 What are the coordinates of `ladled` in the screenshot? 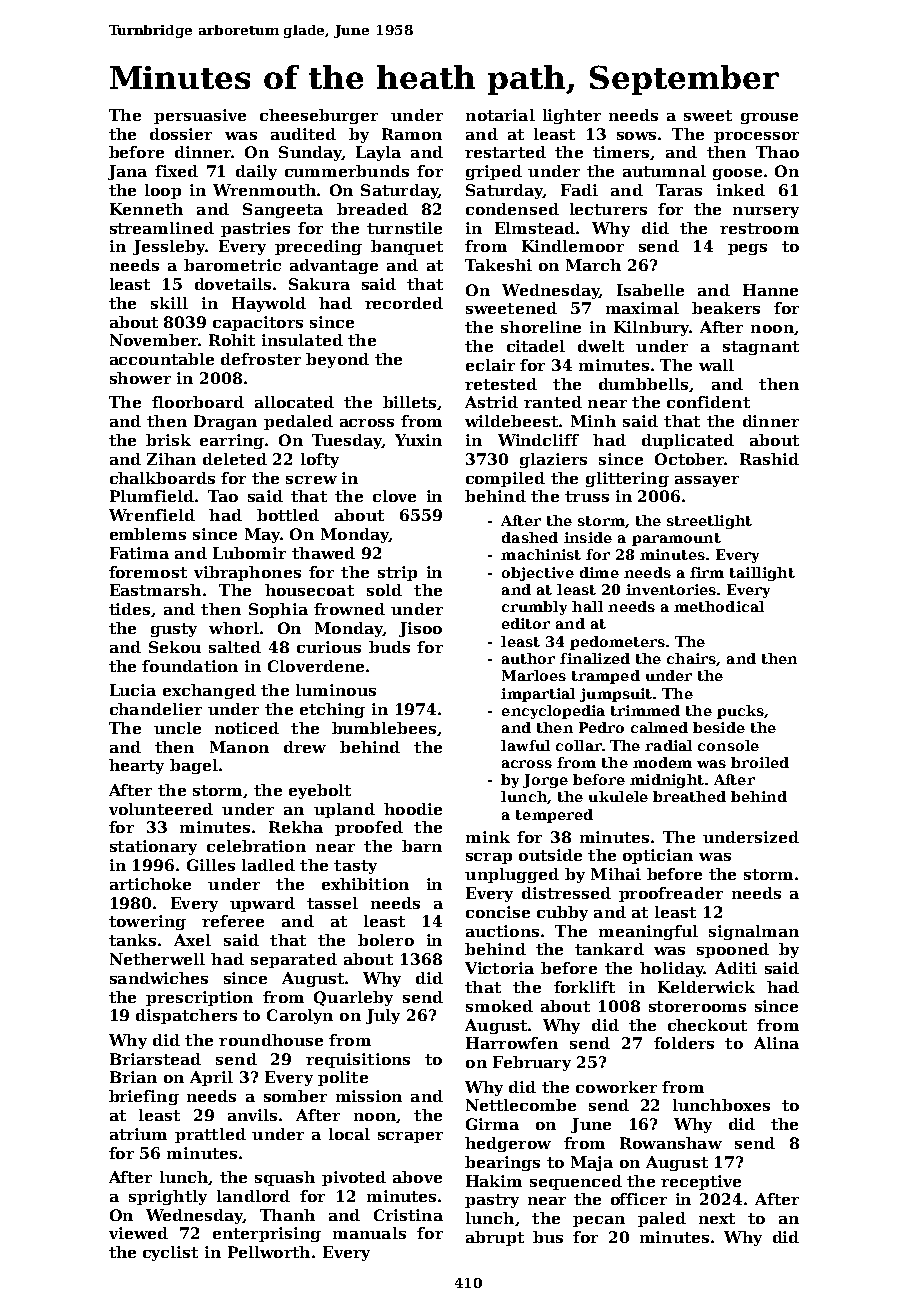 It's located at (268, 865).
